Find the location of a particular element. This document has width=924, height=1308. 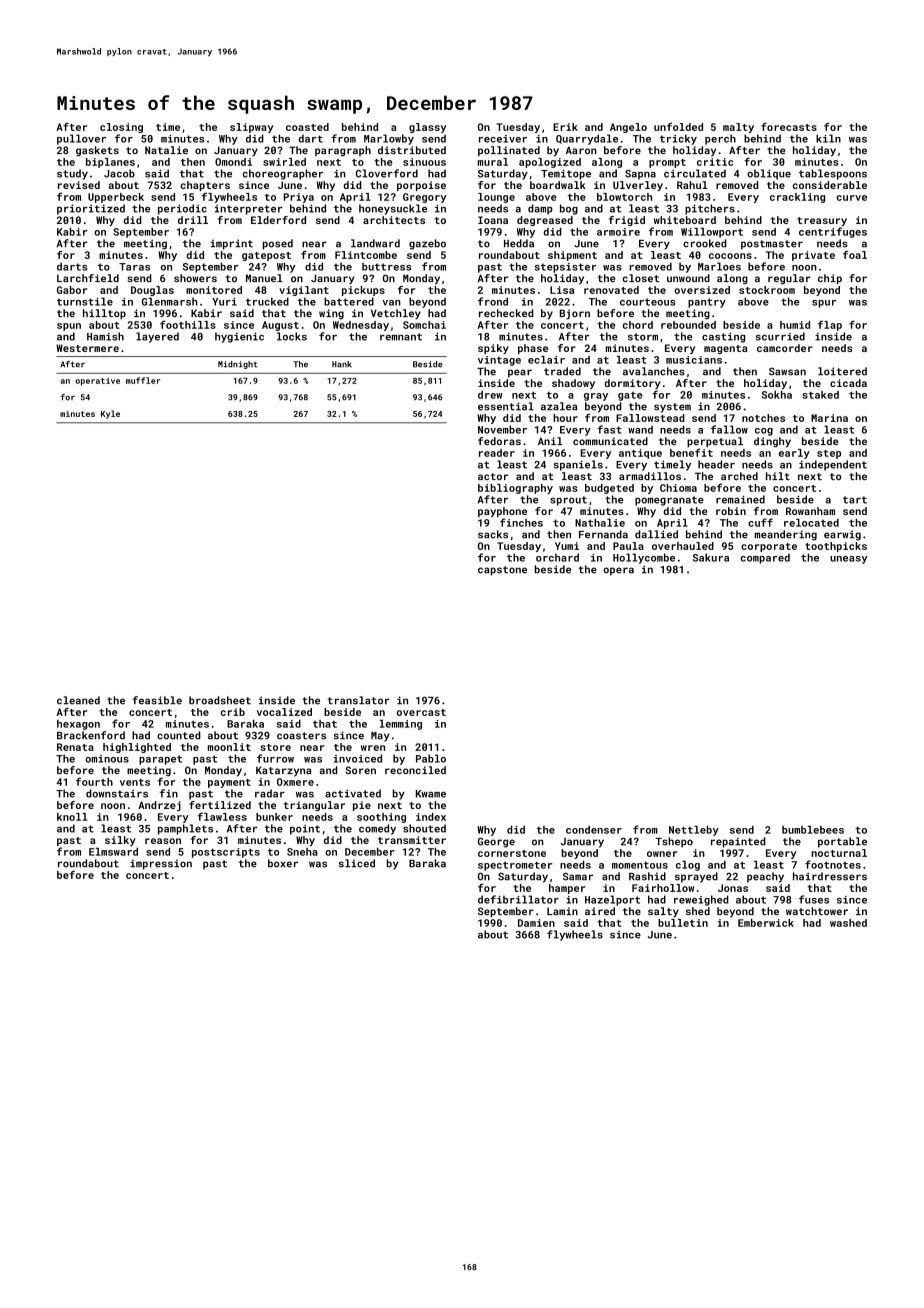

Anil is located at coordinates (550, 441).
